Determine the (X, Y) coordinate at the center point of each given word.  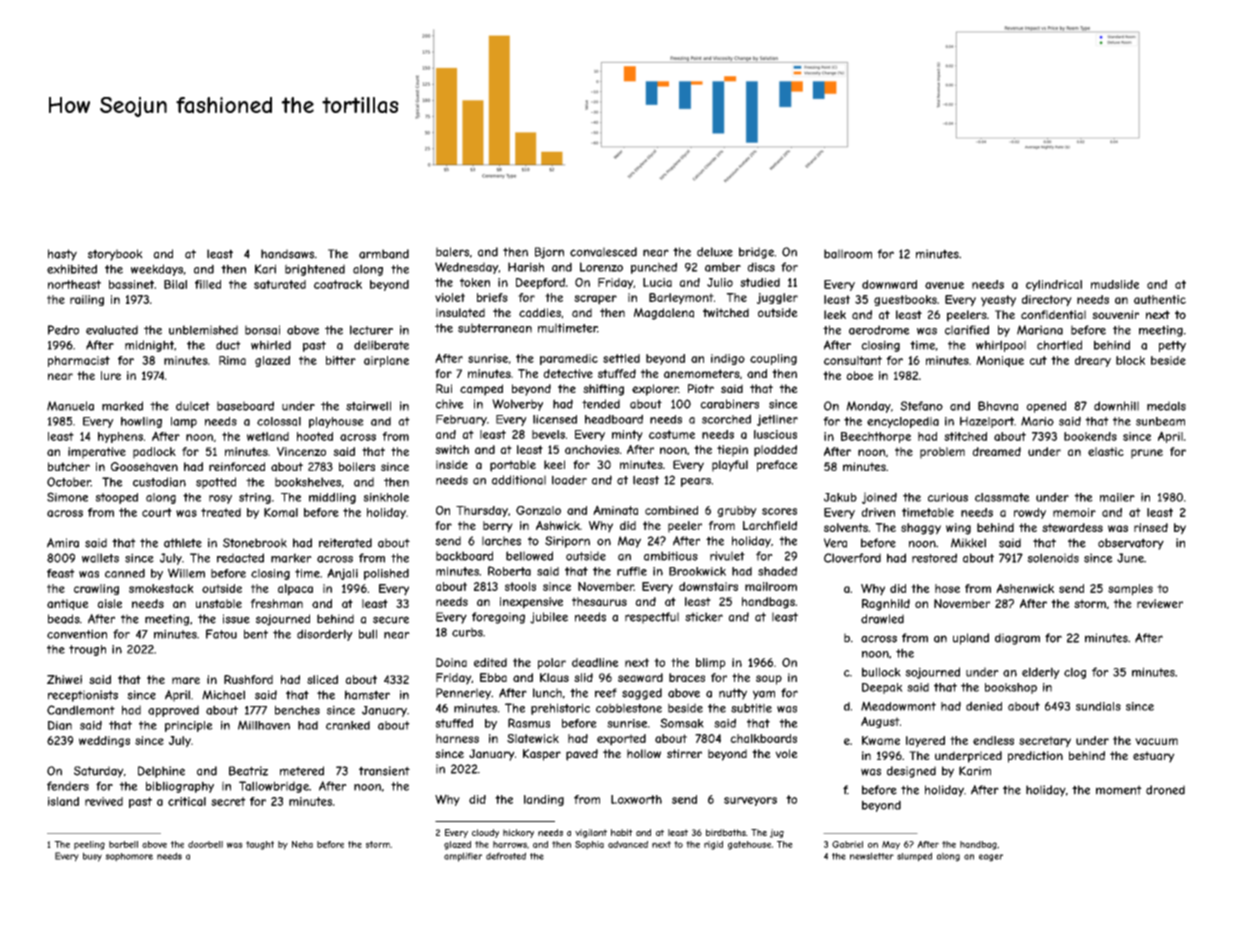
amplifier (463, 857)
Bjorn (549, 253)
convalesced (603, 252)
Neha (302, 844)
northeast (74, 284)
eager (991, 858)
